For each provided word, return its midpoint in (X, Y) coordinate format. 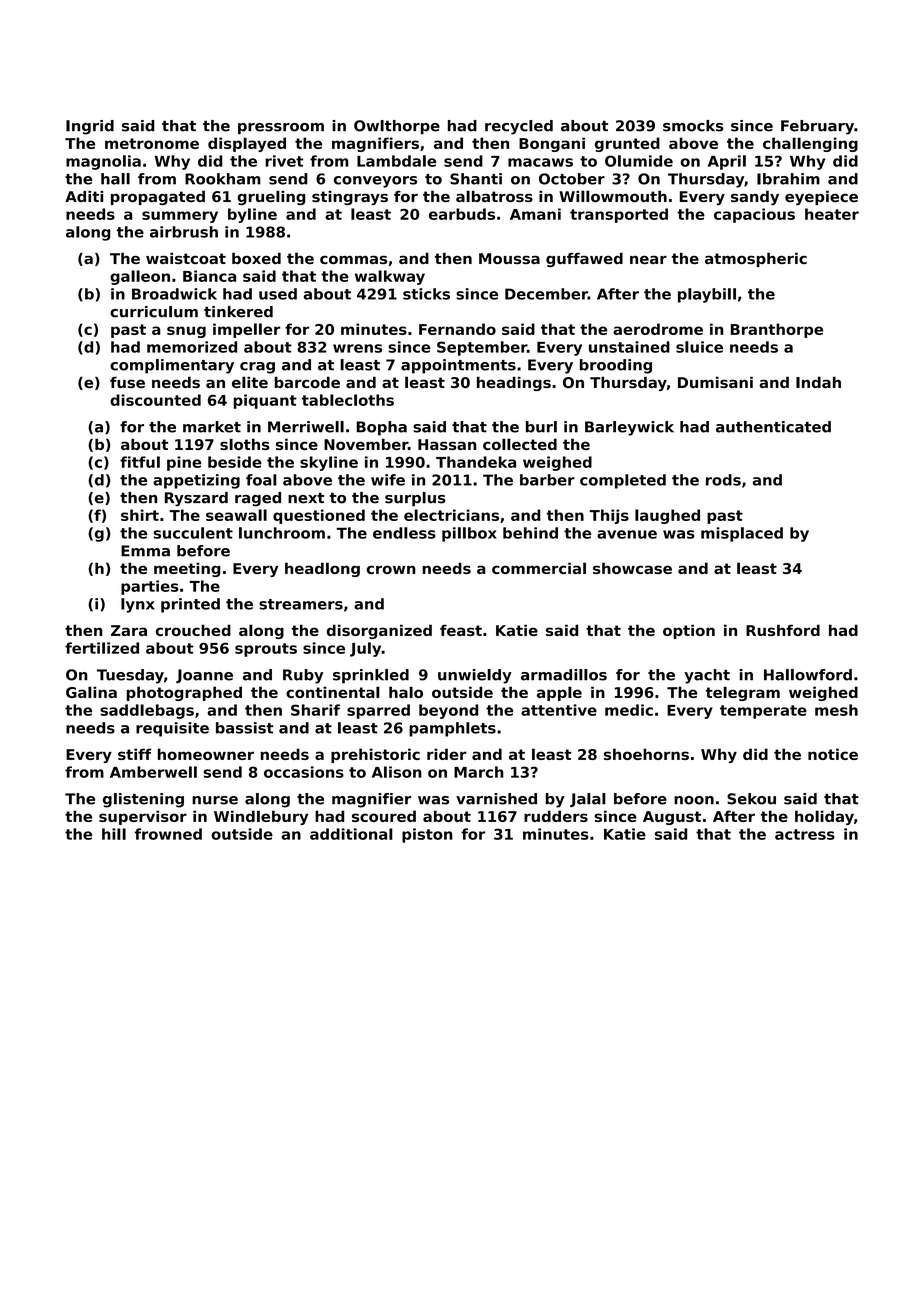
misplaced (742, 534)
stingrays (350, 198)
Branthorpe (777, 330)
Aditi (84, 196)
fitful (140, 462)
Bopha (381, 428)
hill (114, 834)
